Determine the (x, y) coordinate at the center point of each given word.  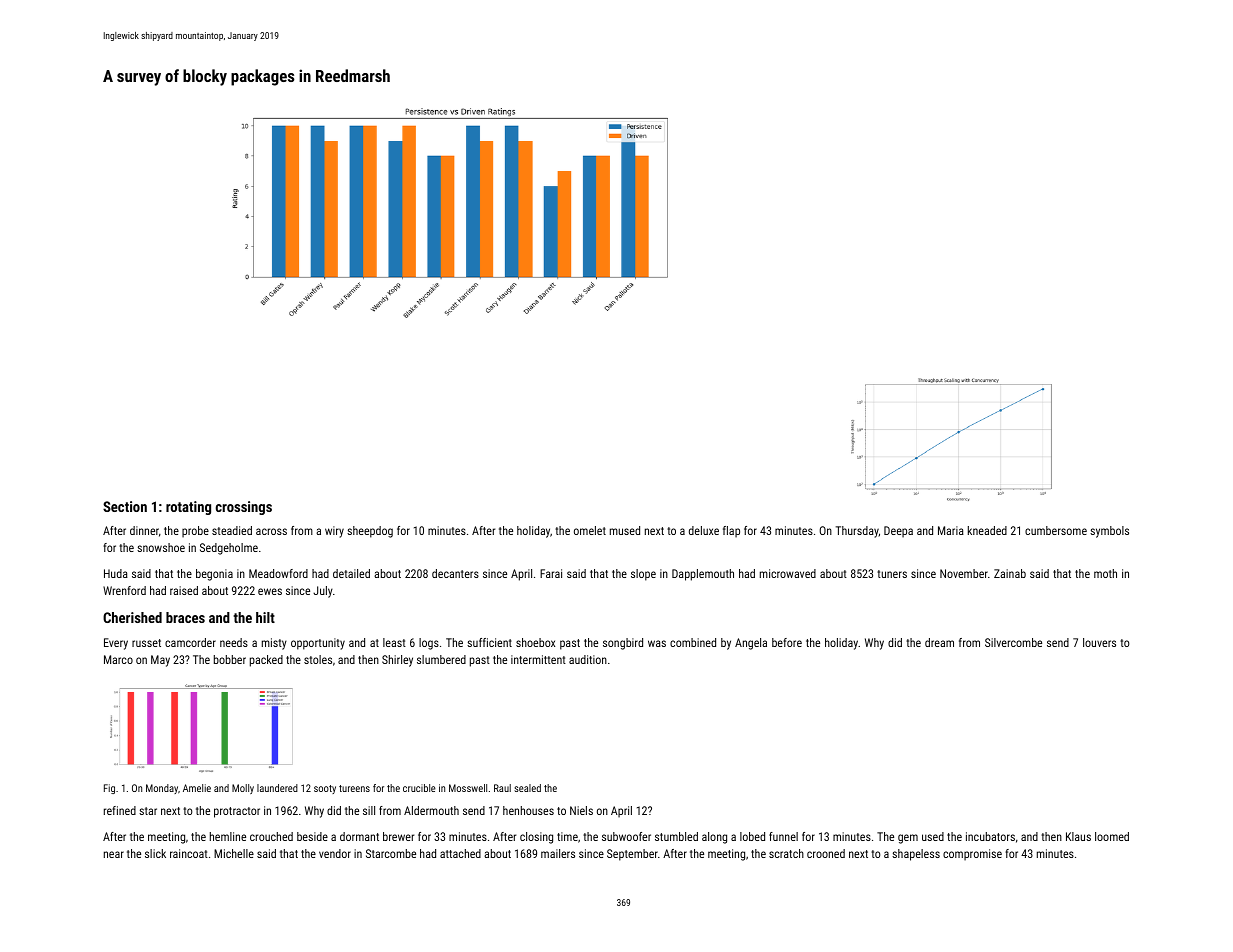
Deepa (898, 532)
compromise (972, 855)
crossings (244, 508)
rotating (188, 508)
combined (693, 642)
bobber (230, 659)
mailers (558, 853)
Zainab (1010, 573)
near (114, 854)
